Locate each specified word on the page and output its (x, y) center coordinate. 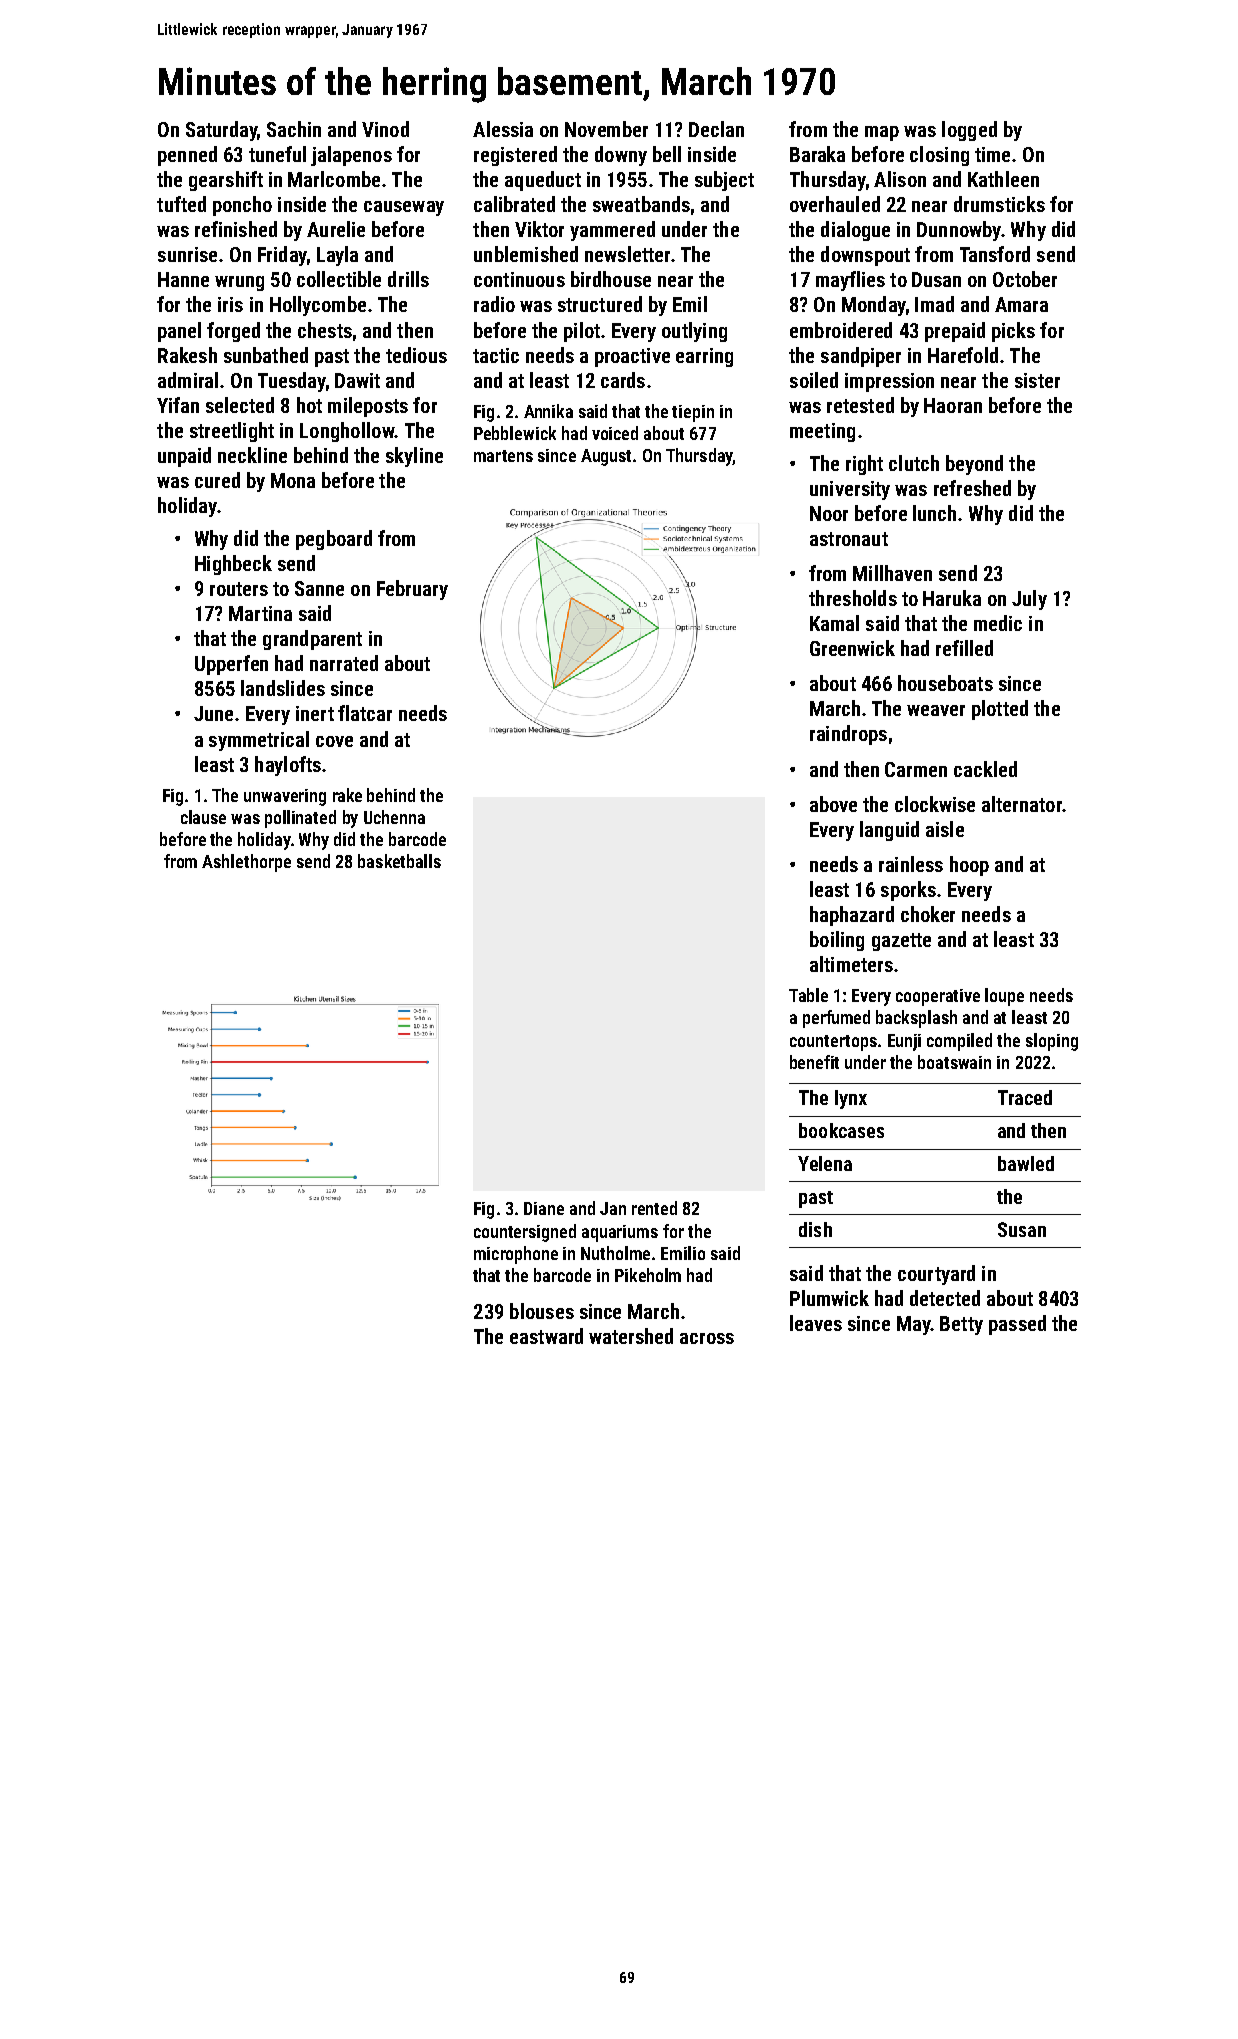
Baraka (817, 154)
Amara (1021, 304)
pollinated (300, 819)
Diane (544, 1208)
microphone (516, 1255)
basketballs (399, 861)
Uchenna (394, 817)
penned (187, 156)
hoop (969, 866)
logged (969, 131)
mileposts (368, 407)
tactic (496, 355)
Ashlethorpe (246, 863)
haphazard (852, 916)
